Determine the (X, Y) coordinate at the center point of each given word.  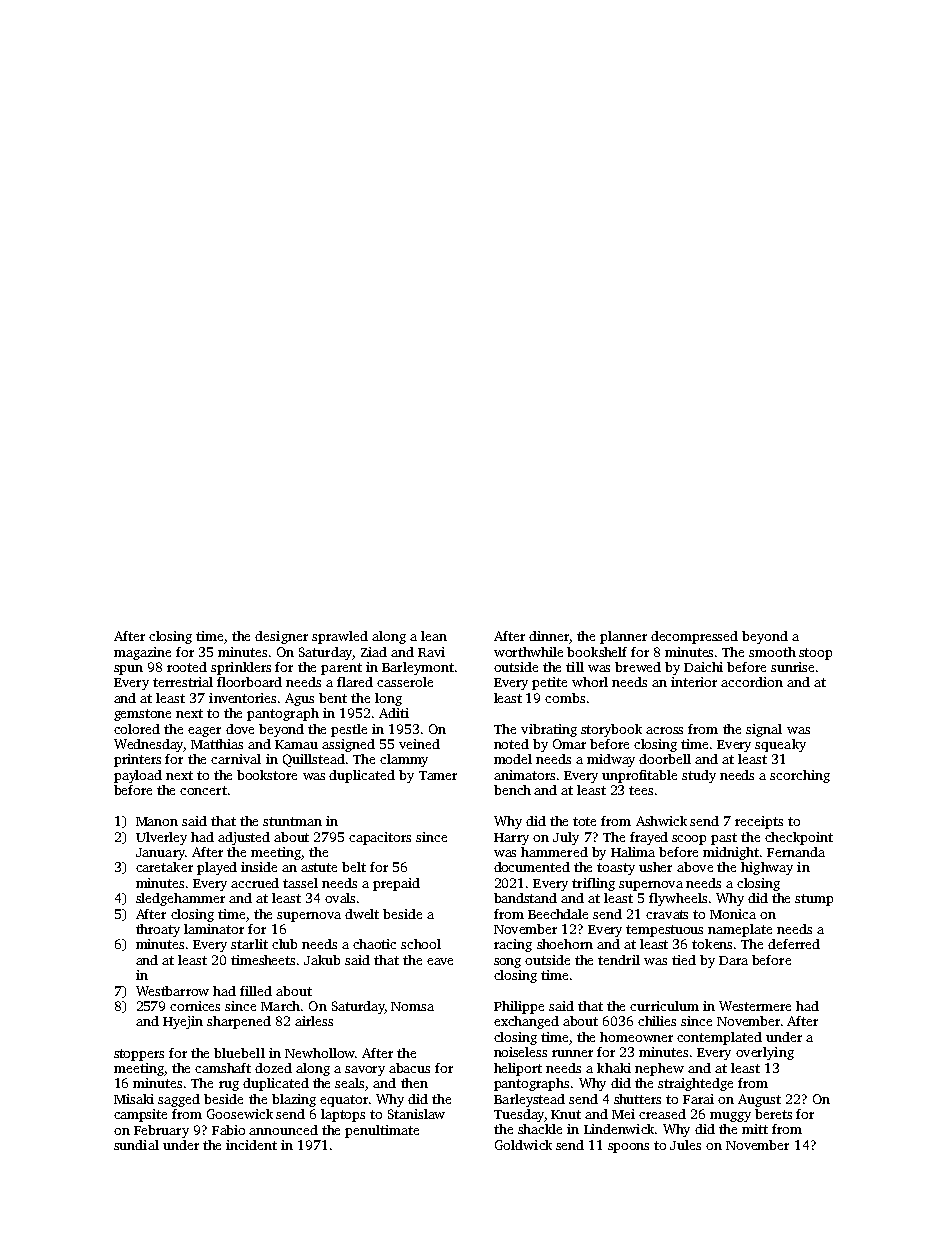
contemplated (719, 1038)
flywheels (678, 899)
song (507, 963)
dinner (549, 636)
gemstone (142, 715)
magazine (142, 653)
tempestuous (664, 931)
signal (764, 730)
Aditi (394, 713)
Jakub (322, 960)
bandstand (525, 898)
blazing (294, 1100)
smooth (772, 652)
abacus (409, 1068)
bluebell (239, 1053)
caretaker (164, 867)
